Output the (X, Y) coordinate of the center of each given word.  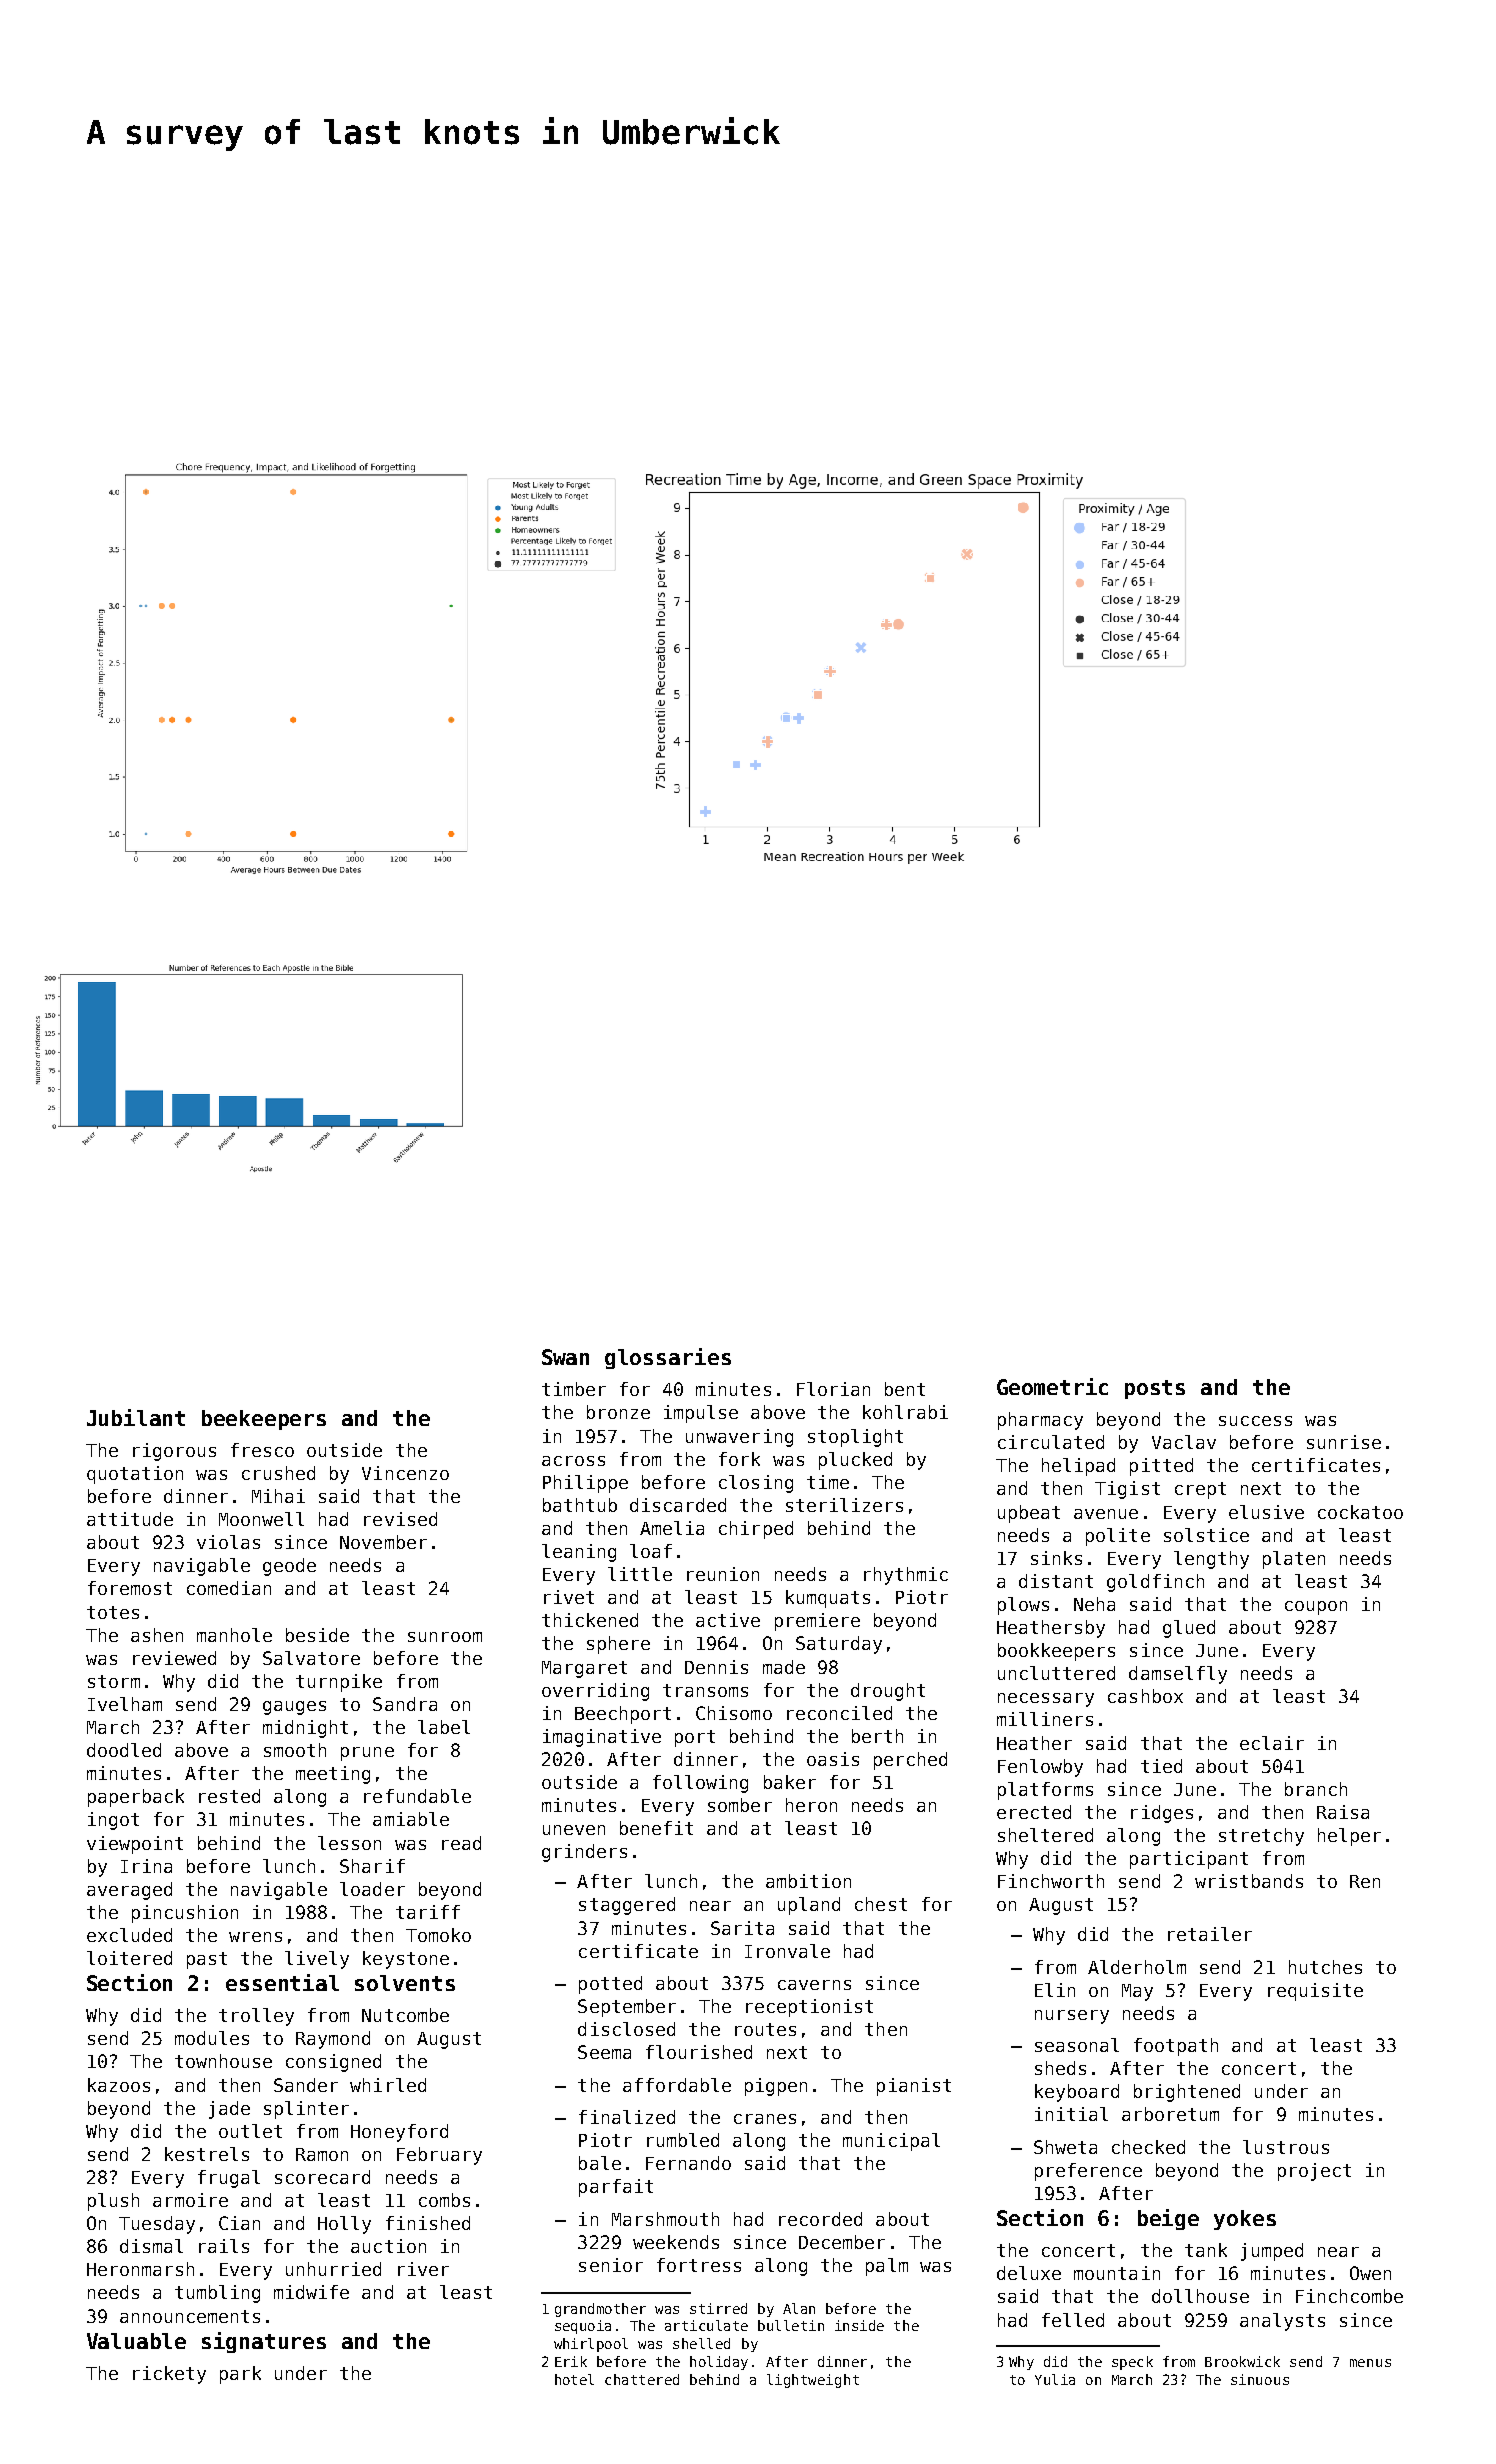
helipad (1078, 1467)
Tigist (1127, 1490)
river (423, 2269)
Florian (833, 1389)
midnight (305, 1729)
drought (888, 1692)
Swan (565, 1357)
